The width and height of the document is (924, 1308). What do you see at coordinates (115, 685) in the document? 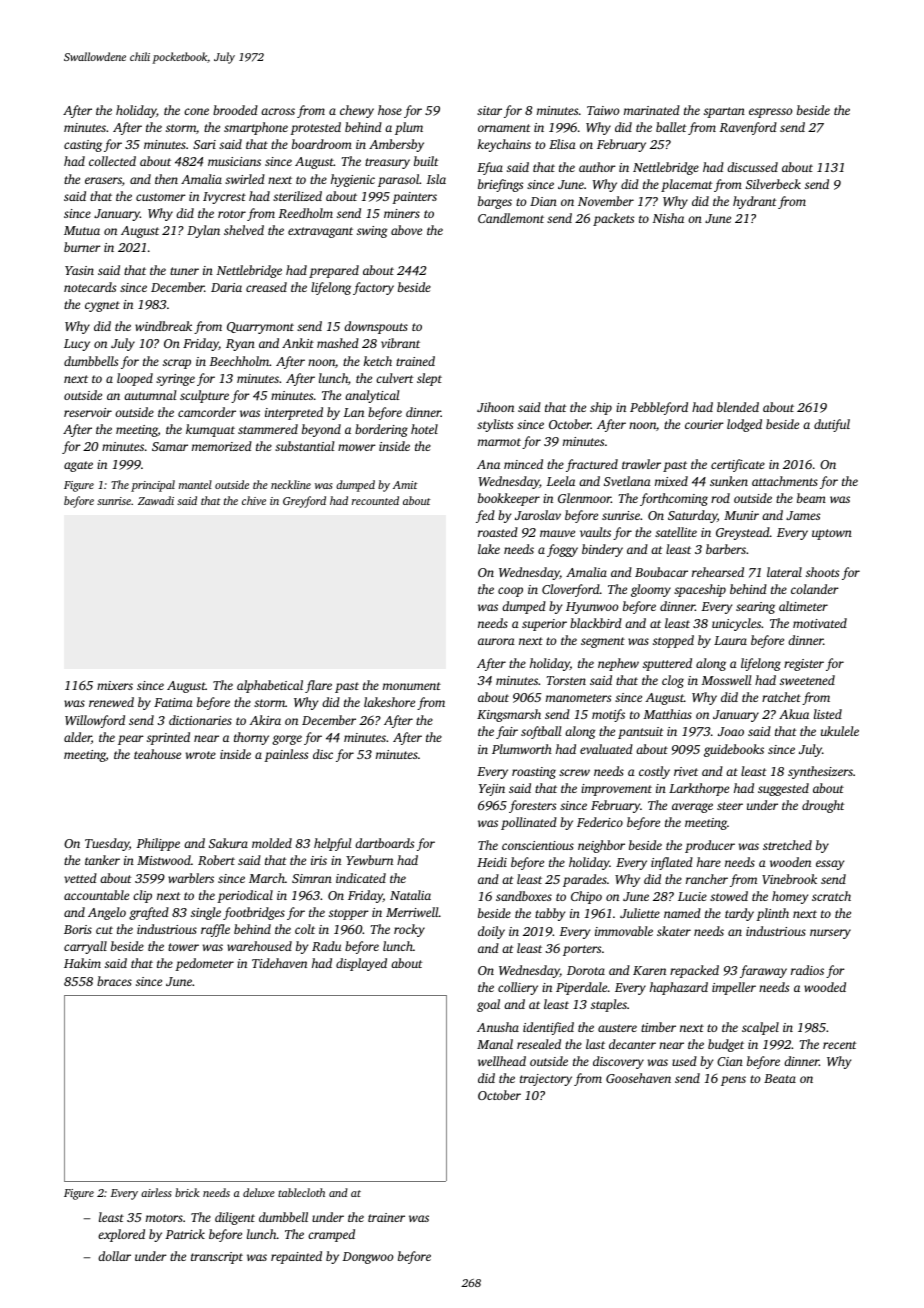
I see `mixers` at bounding box center [115, 685].
